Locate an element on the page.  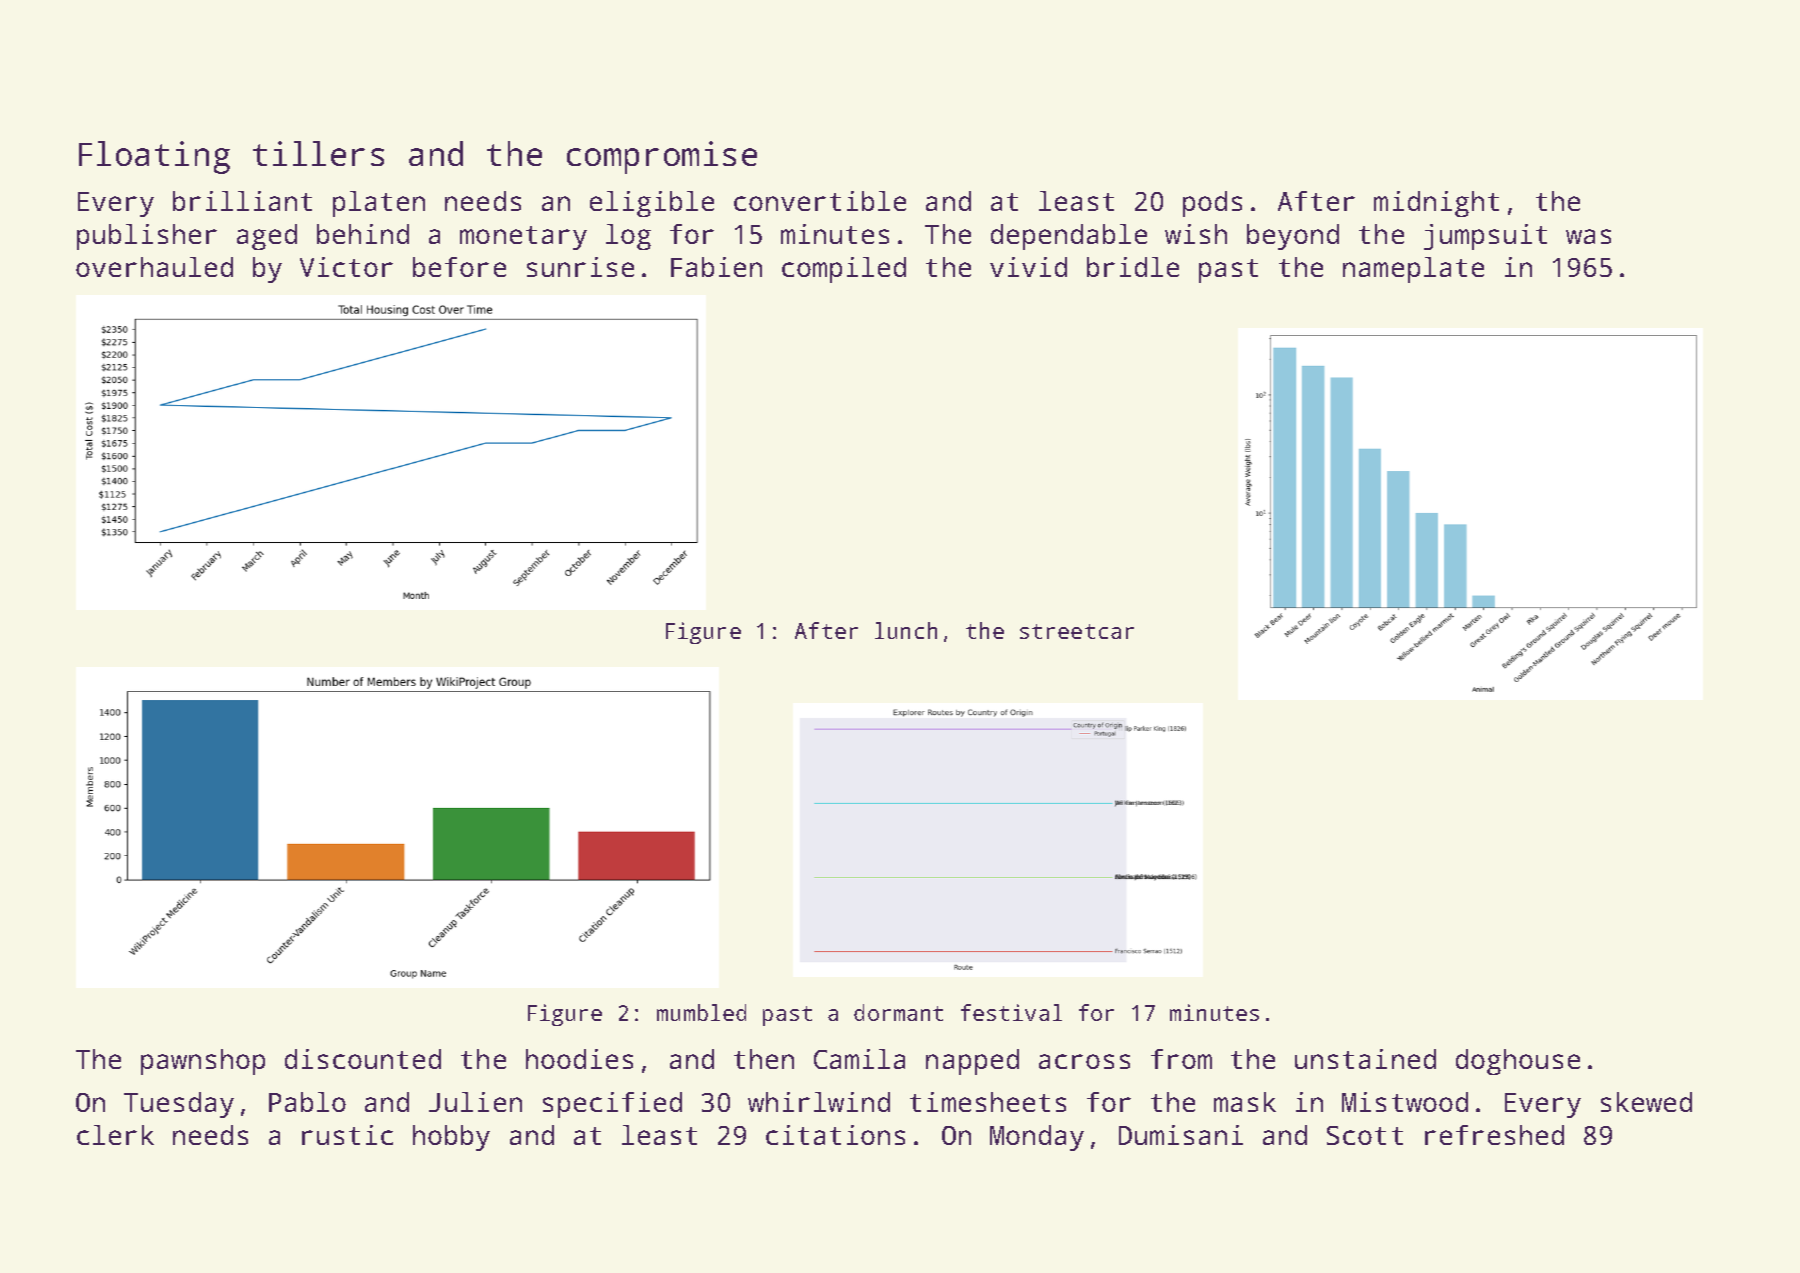
Fabien is located at coordinates (716, 267).
